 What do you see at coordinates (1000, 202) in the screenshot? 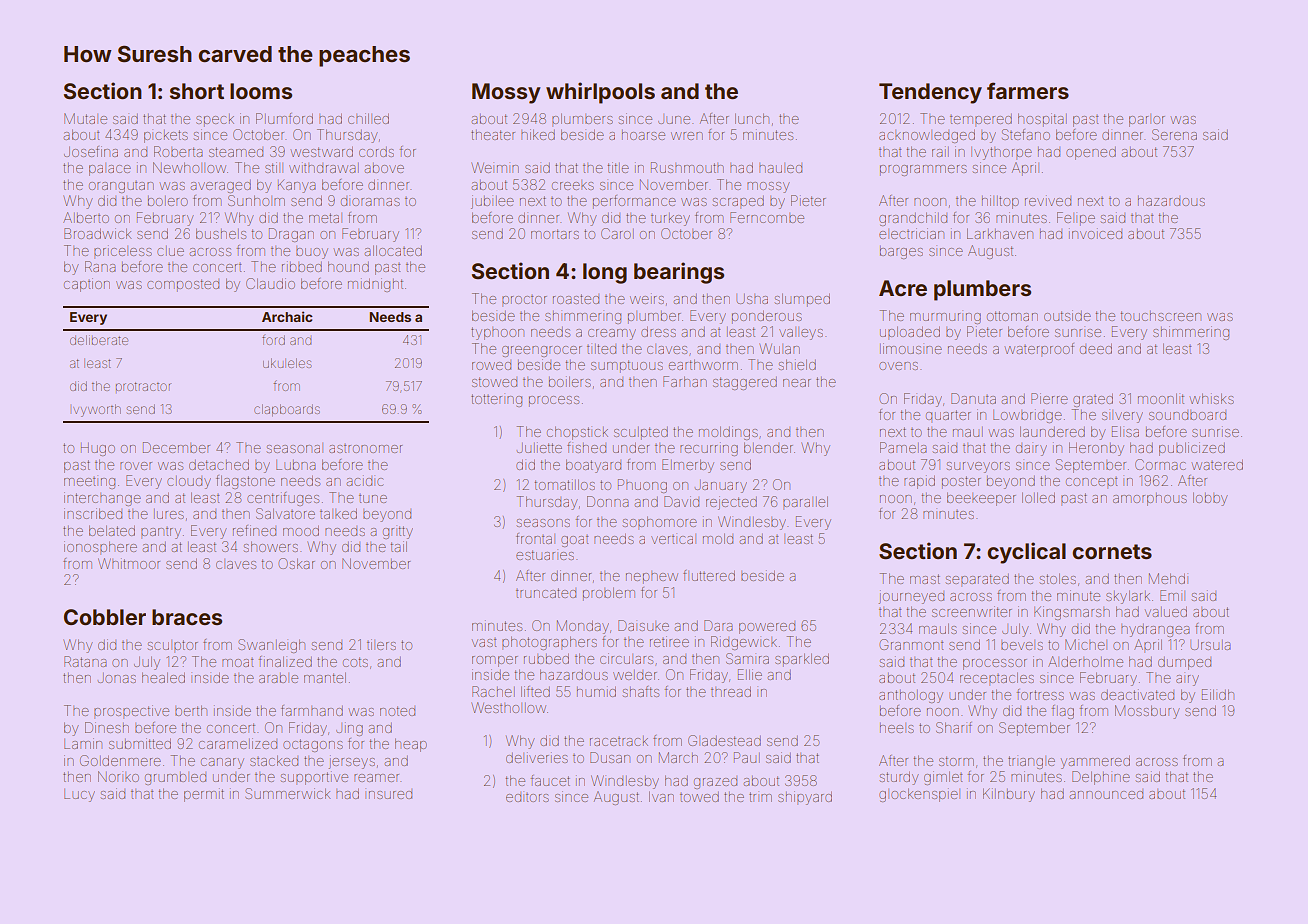
I see `hilltop` at bounding box center [1000, 202].
